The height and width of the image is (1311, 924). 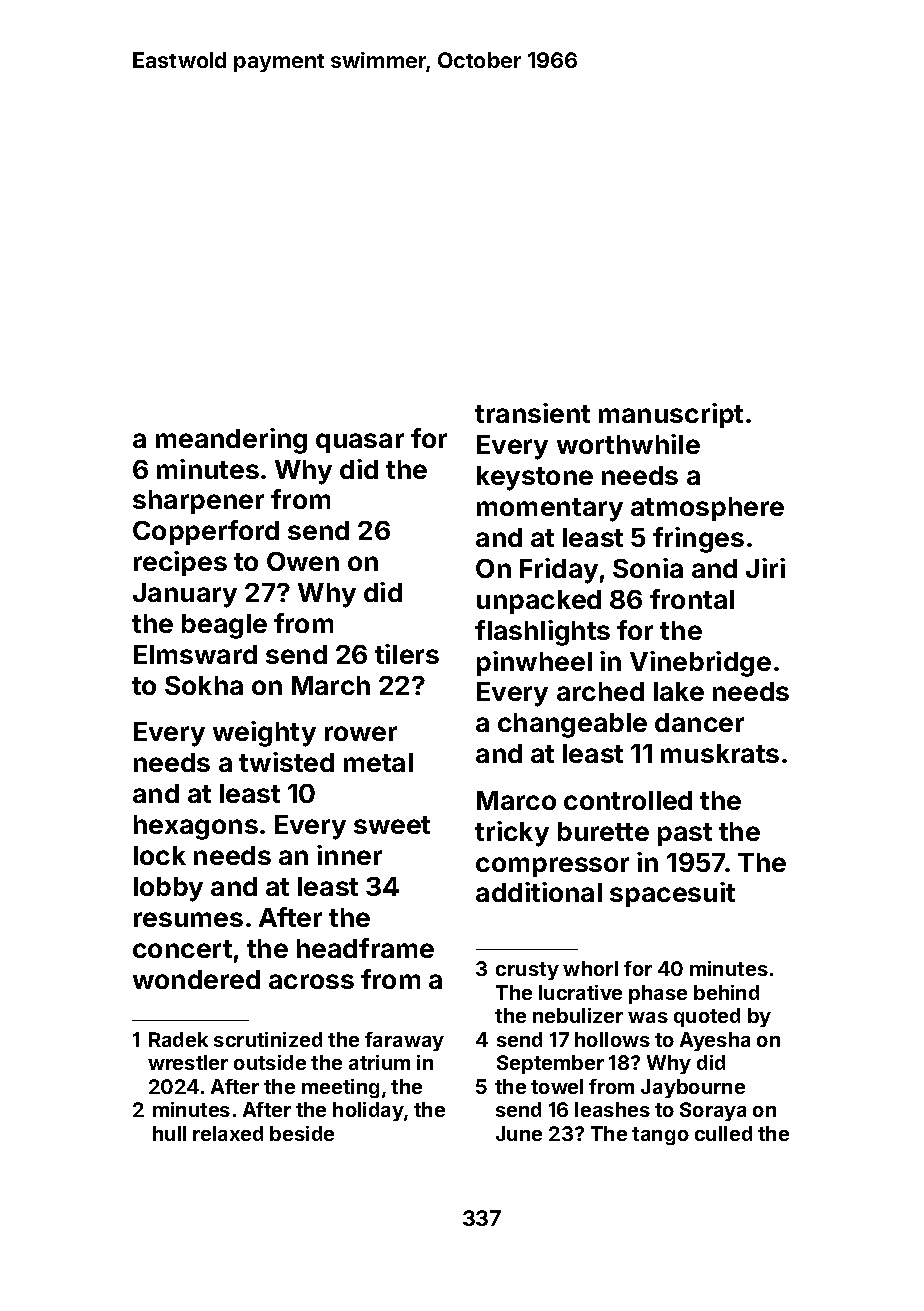 I want to click on sharpener, so click(x=198, y=502).
